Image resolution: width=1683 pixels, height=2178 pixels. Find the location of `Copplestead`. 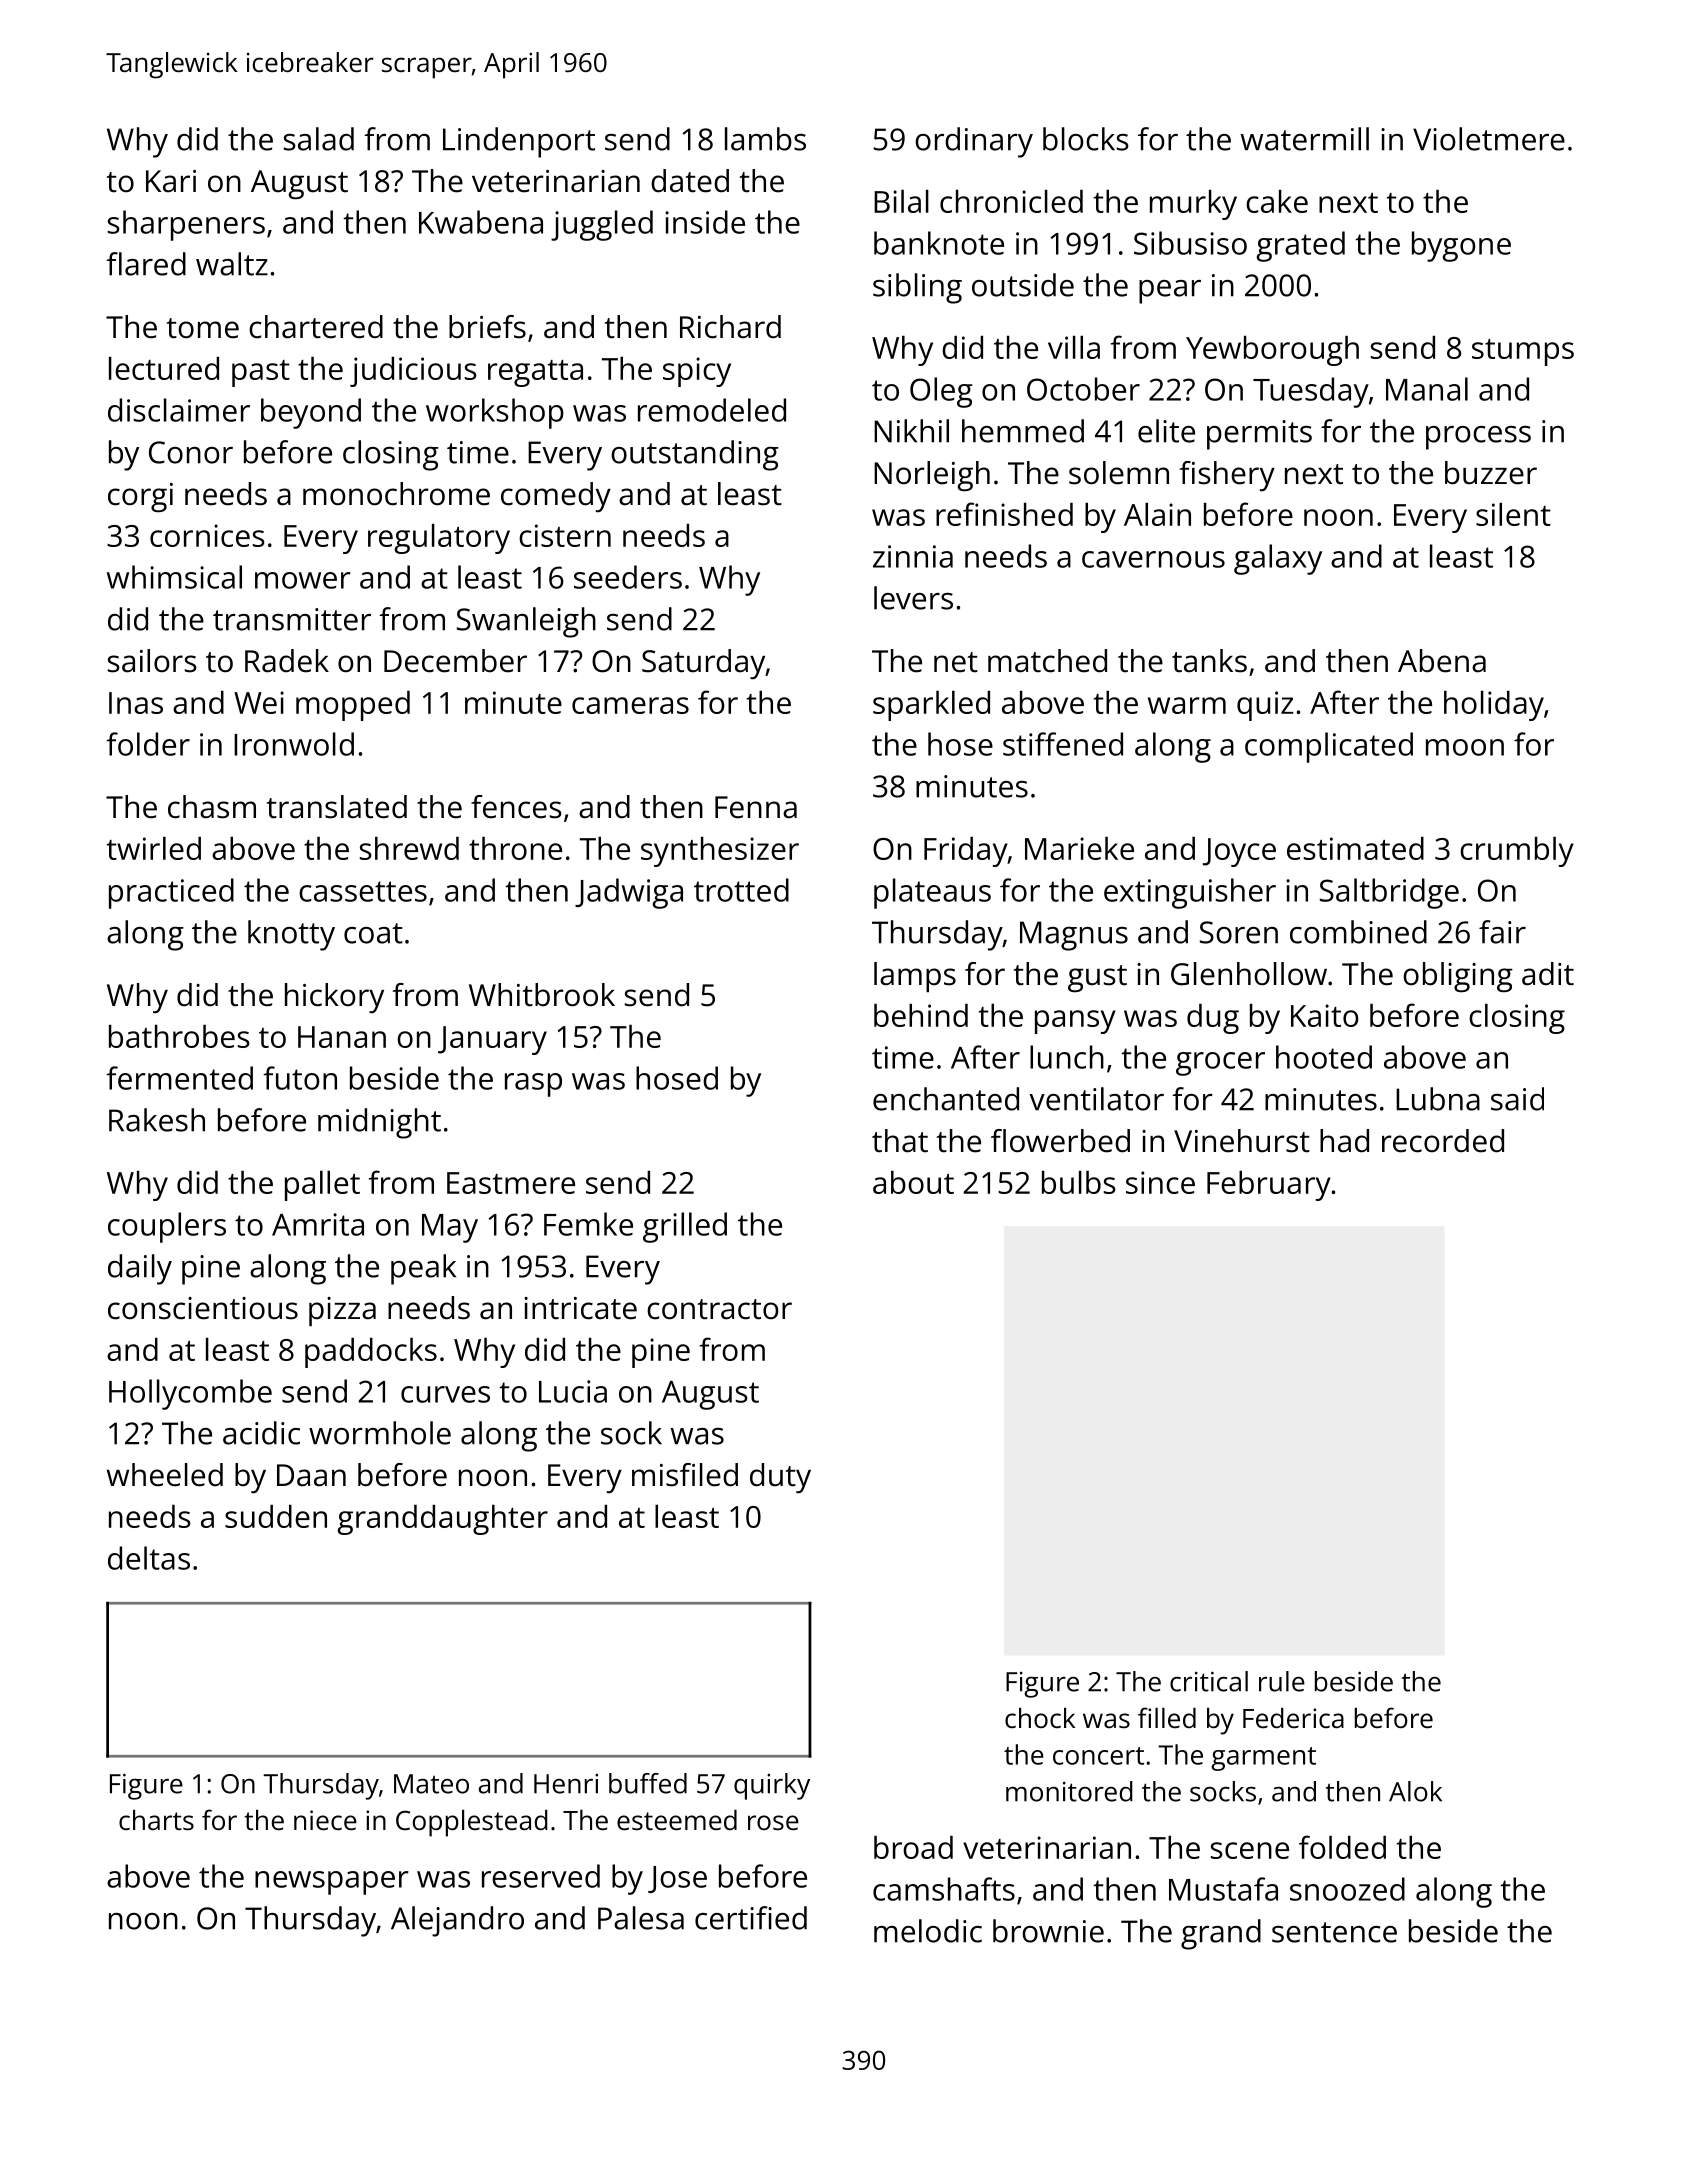

Copplestead is located at coordinates (472, 1823).
